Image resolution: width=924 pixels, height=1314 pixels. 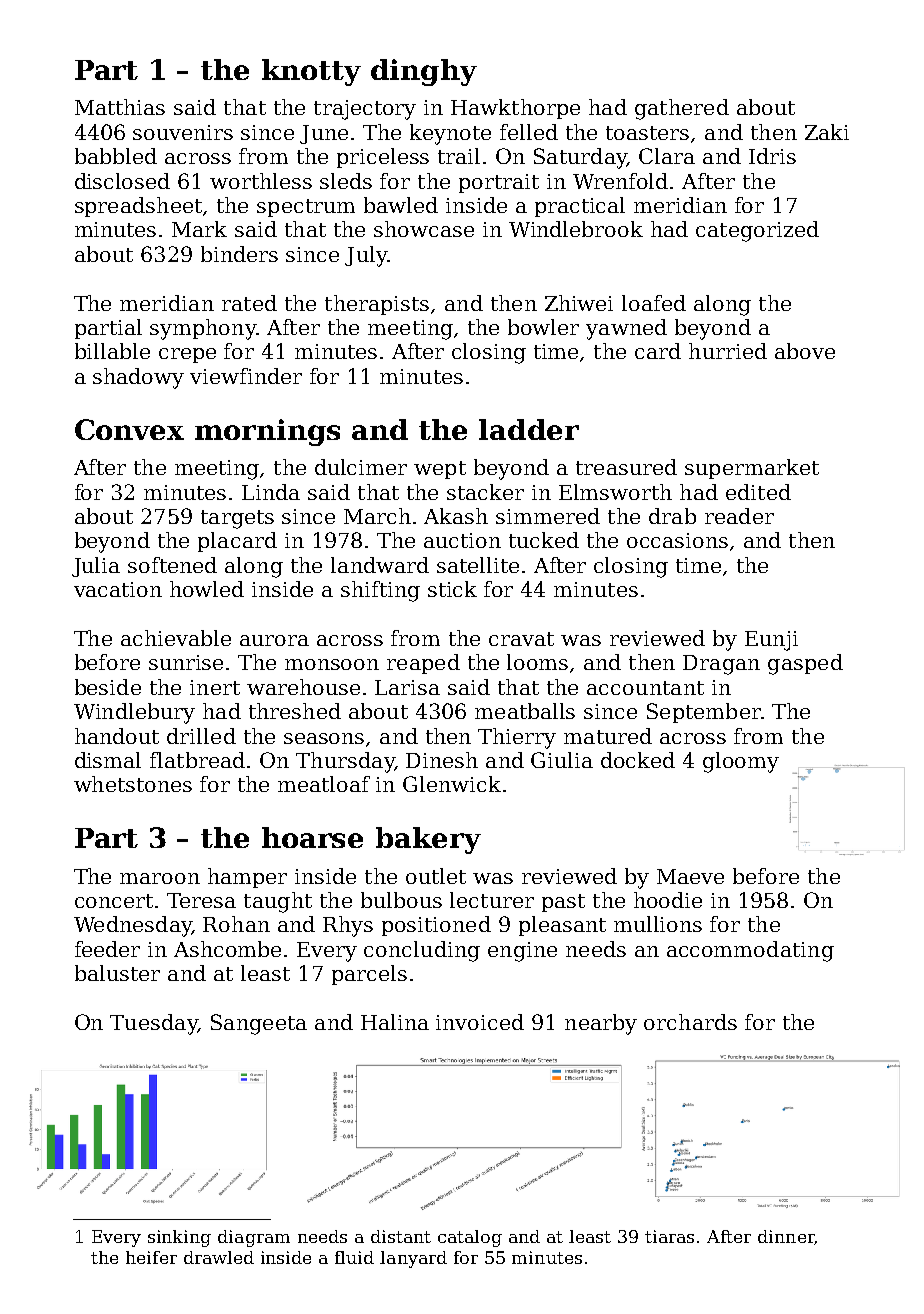 What do you see at coordinates (207, 589) in the image?
I see `howled` at bounding box center [207, 589].
